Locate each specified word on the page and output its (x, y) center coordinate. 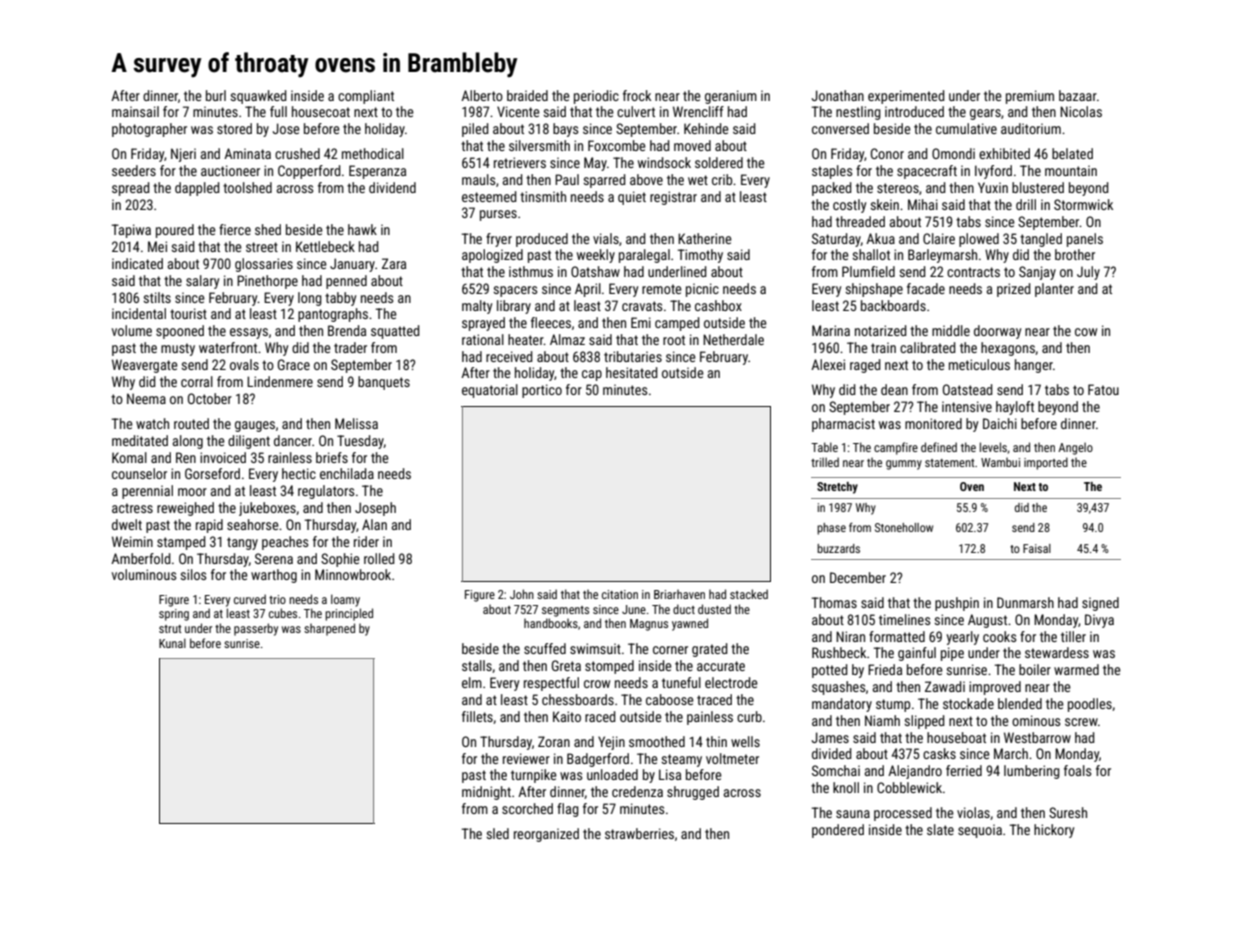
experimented (906, 97)
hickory (1054, 831)
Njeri (183, 155)
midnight (486, 793)
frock (637, 95)
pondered (838, 831)
